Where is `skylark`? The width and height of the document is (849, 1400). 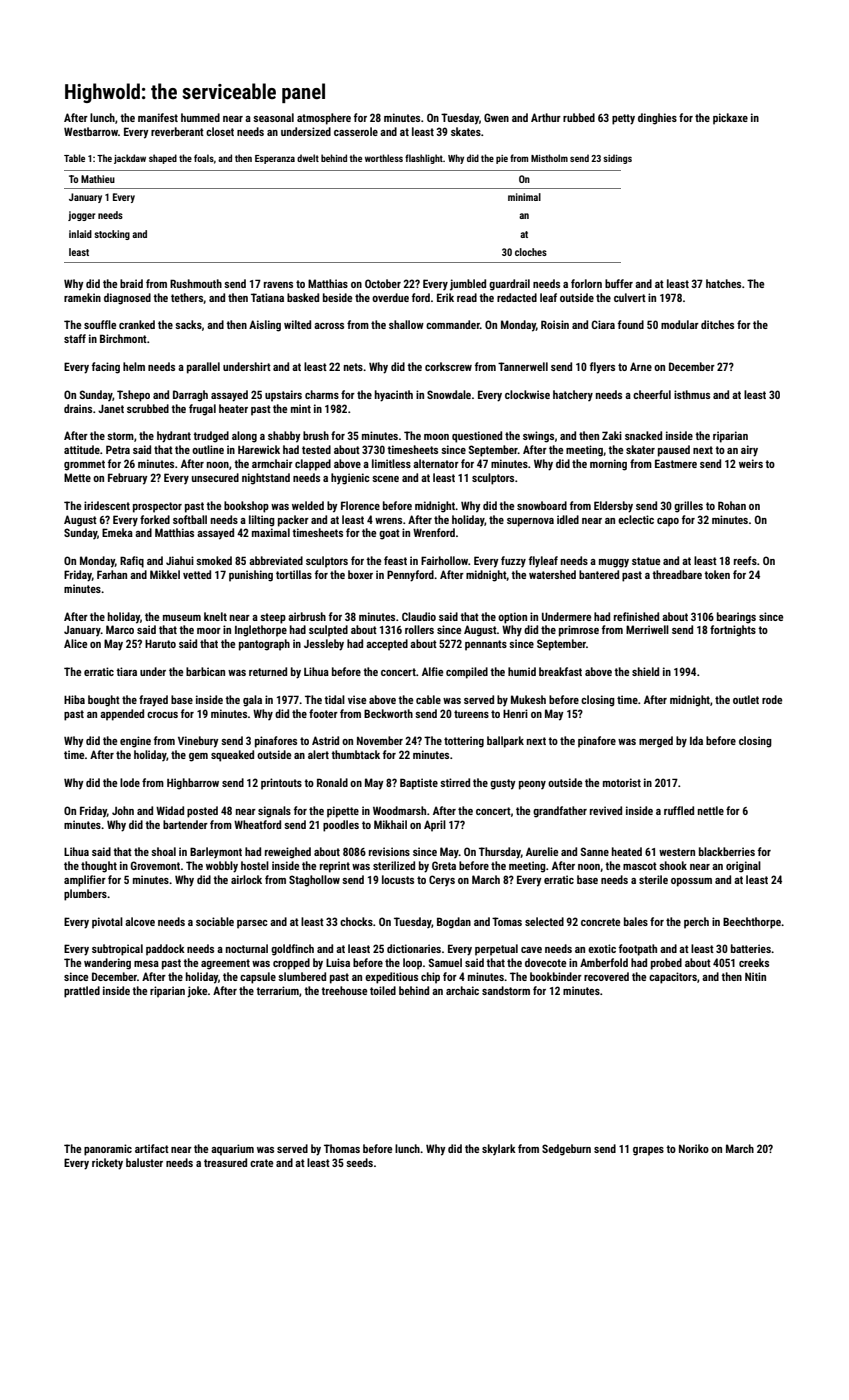
skylark is located at coordinates (499, 1149).
